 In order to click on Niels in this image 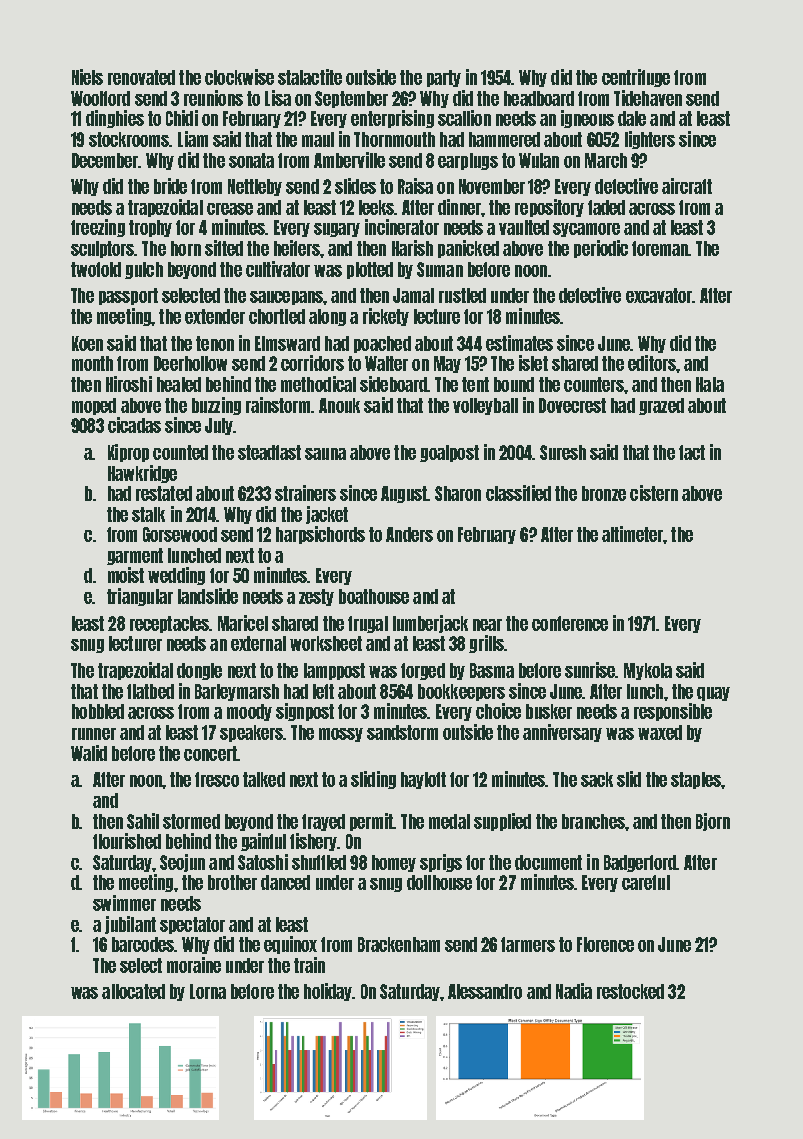, I will do `click(87, 77)`.
